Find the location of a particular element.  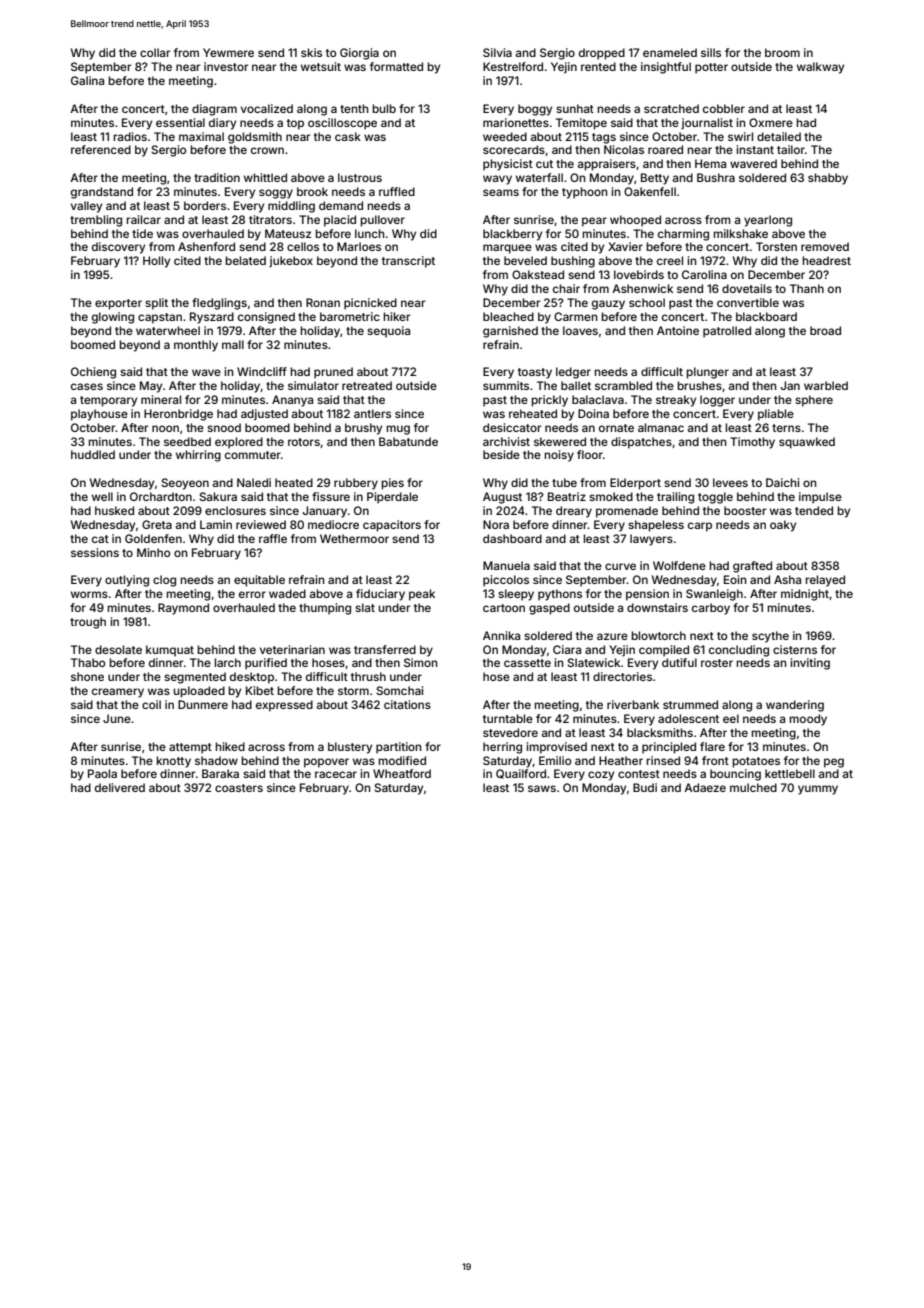

Thanh is located at coordinates (807, 288).
